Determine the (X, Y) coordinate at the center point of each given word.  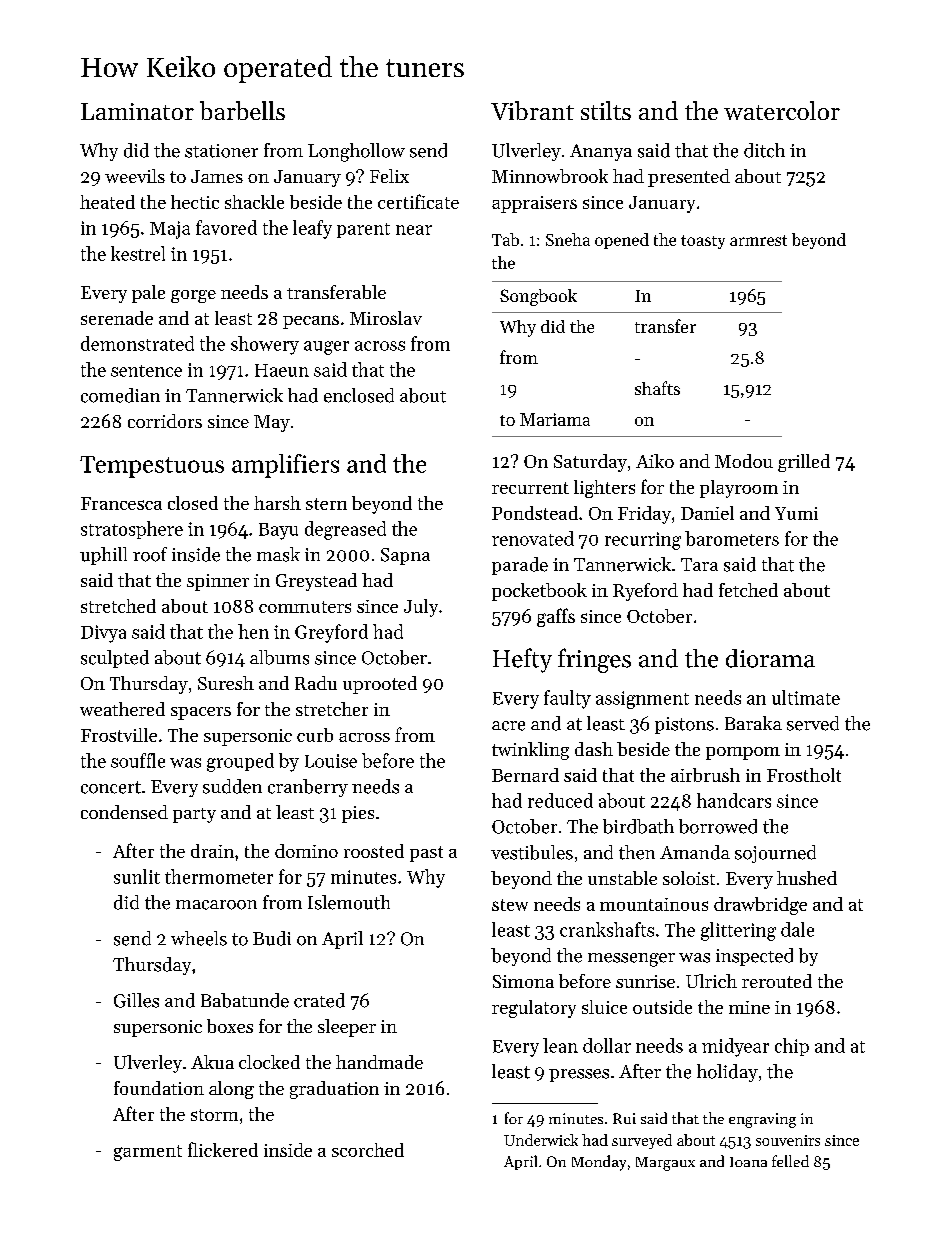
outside (662, 1007)
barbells (242, 110)
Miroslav (386, 318)
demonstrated (137, 343)
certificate (418, 201)
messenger (631, 960)
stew (510, 905)
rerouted (777, 981)
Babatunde (245, 1000)
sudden (232, 786)
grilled (804, 463)
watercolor (782, 110)
